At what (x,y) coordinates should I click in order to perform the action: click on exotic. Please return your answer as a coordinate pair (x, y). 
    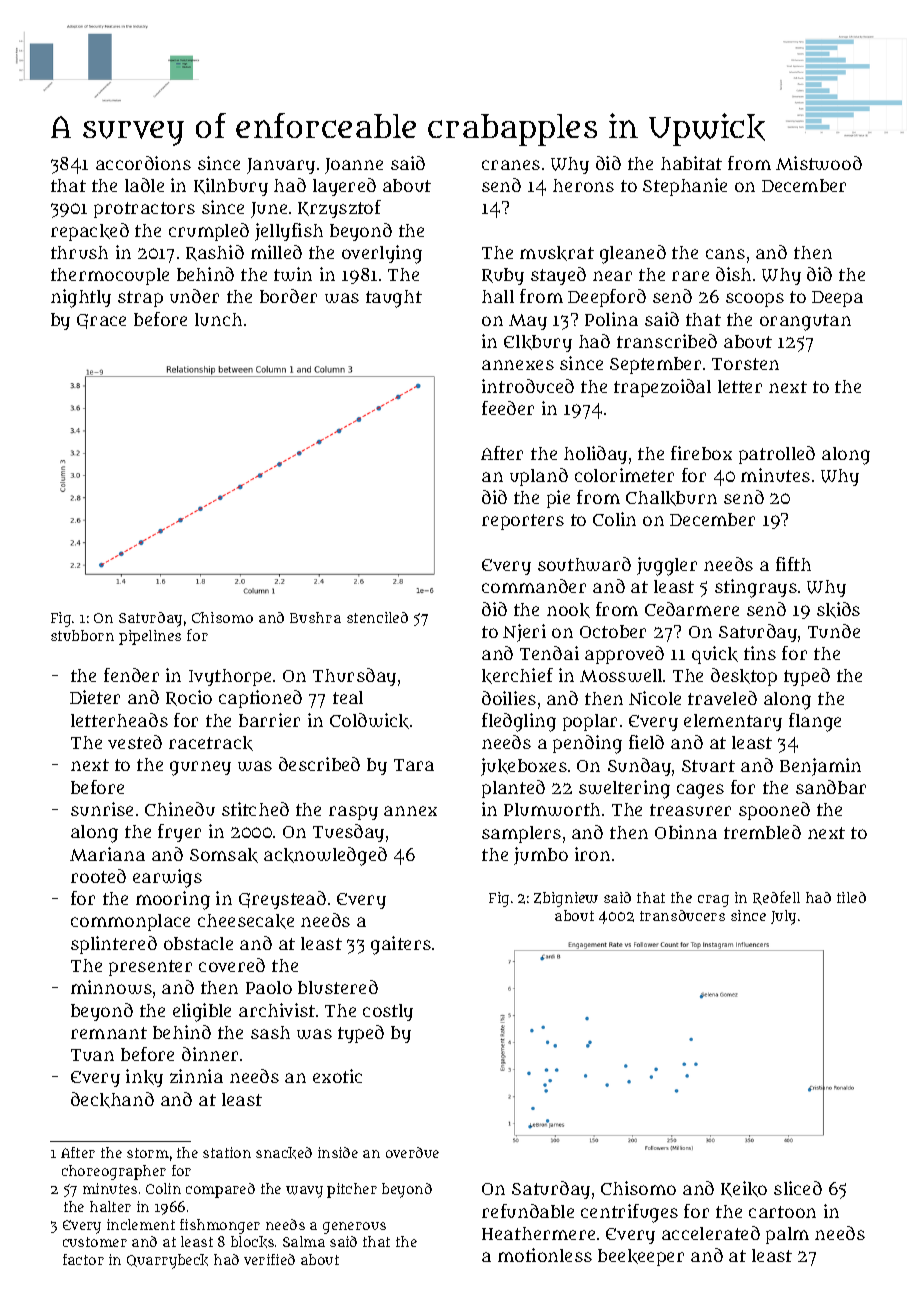
    Looking at the image, I should click on (337, 1076).
